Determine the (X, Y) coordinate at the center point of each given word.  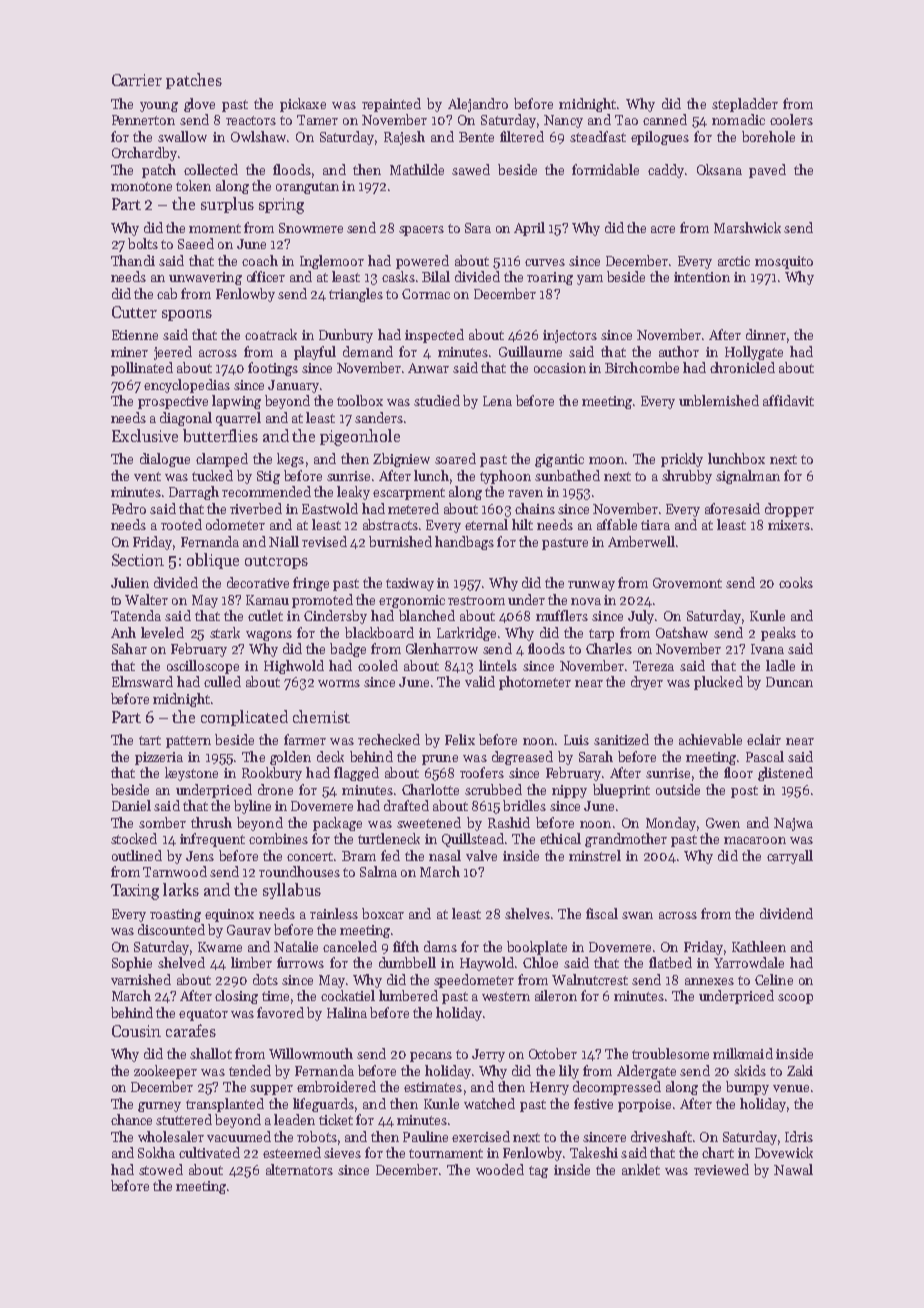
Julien (130, 582)
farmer (305, 739)
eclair (764, 739)
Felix (460, 739)
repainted (391, 105)
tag (538, 1172)
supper (271, 1090)
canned (665, 119)
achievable (710, 739)
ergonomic (412, 601)
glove (199, 105)
